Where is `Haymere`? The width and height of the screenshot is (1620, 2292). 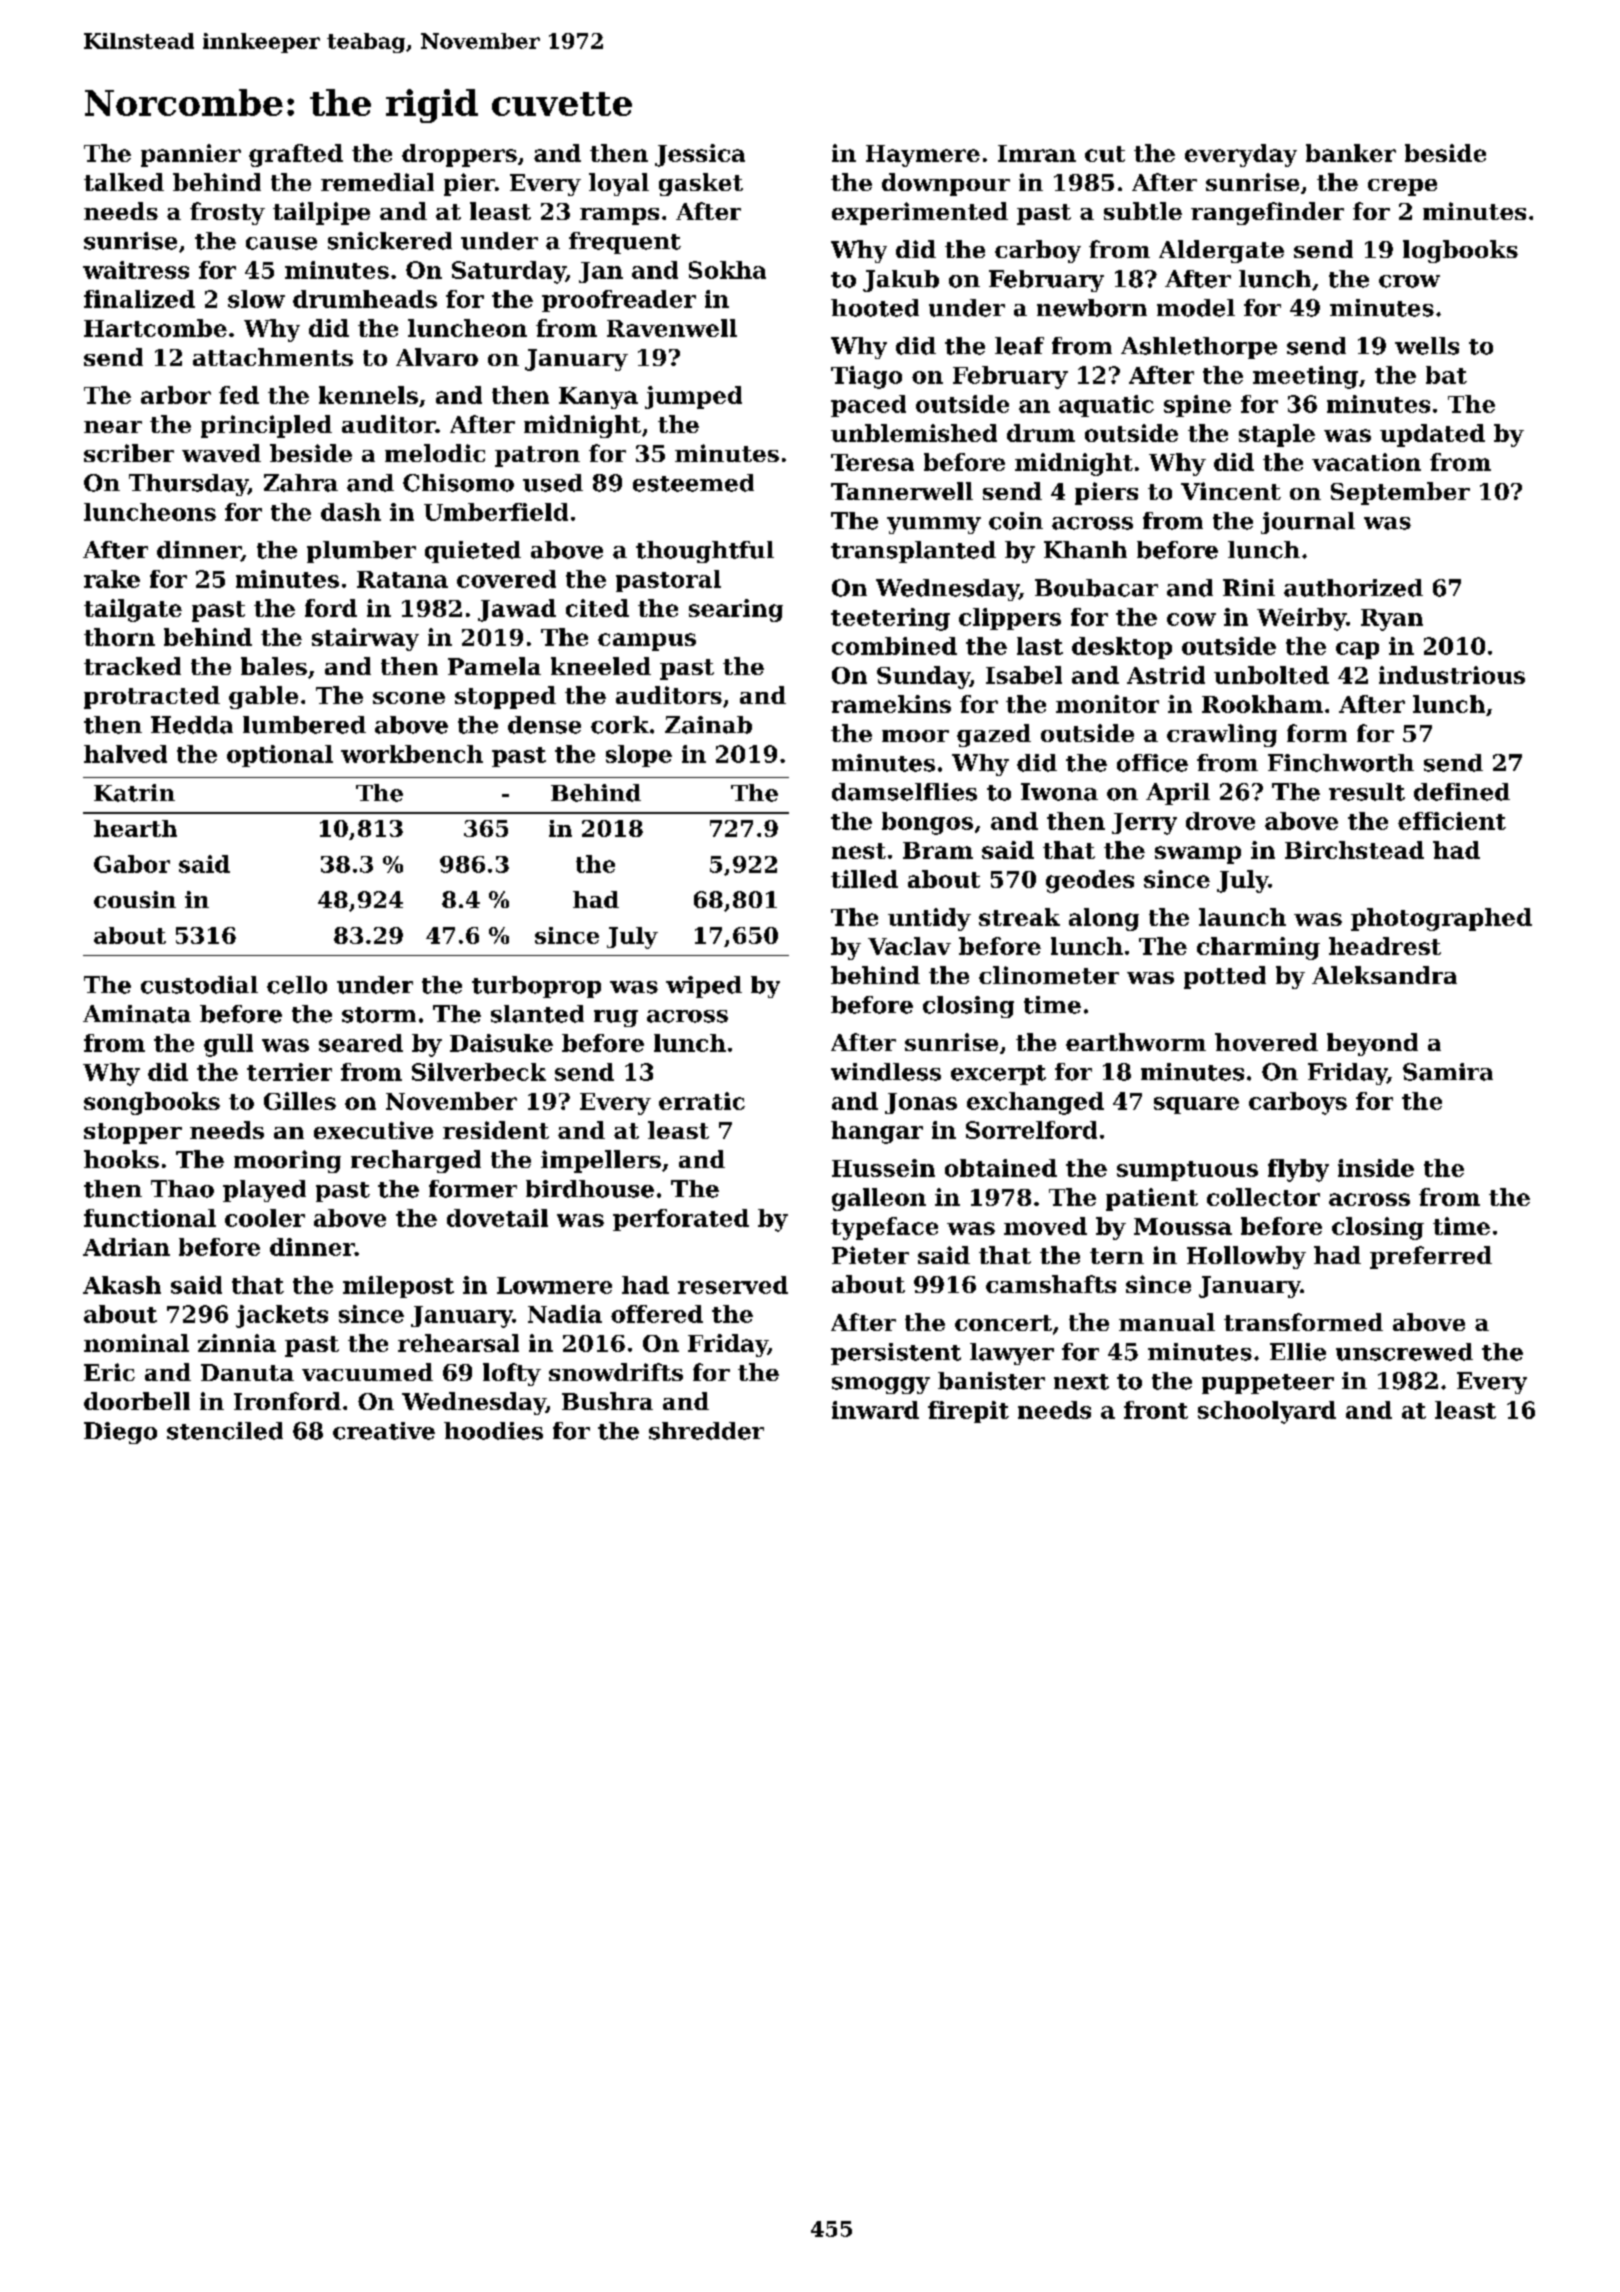
Haymere is located at coordinates (923, 156).
